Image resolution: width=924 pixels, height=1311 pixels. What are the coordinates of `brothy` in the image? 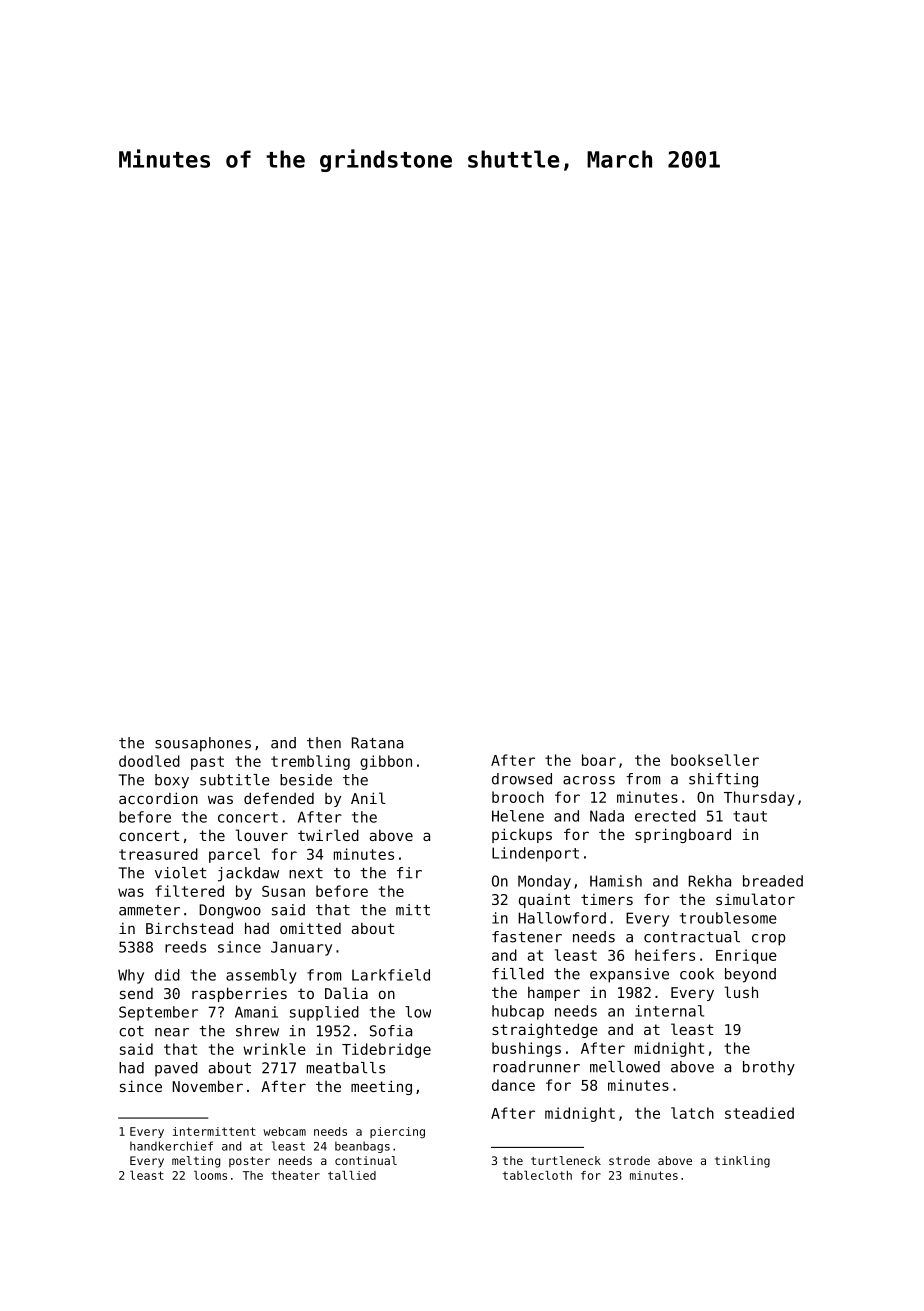 It's located at (769, 1068).
